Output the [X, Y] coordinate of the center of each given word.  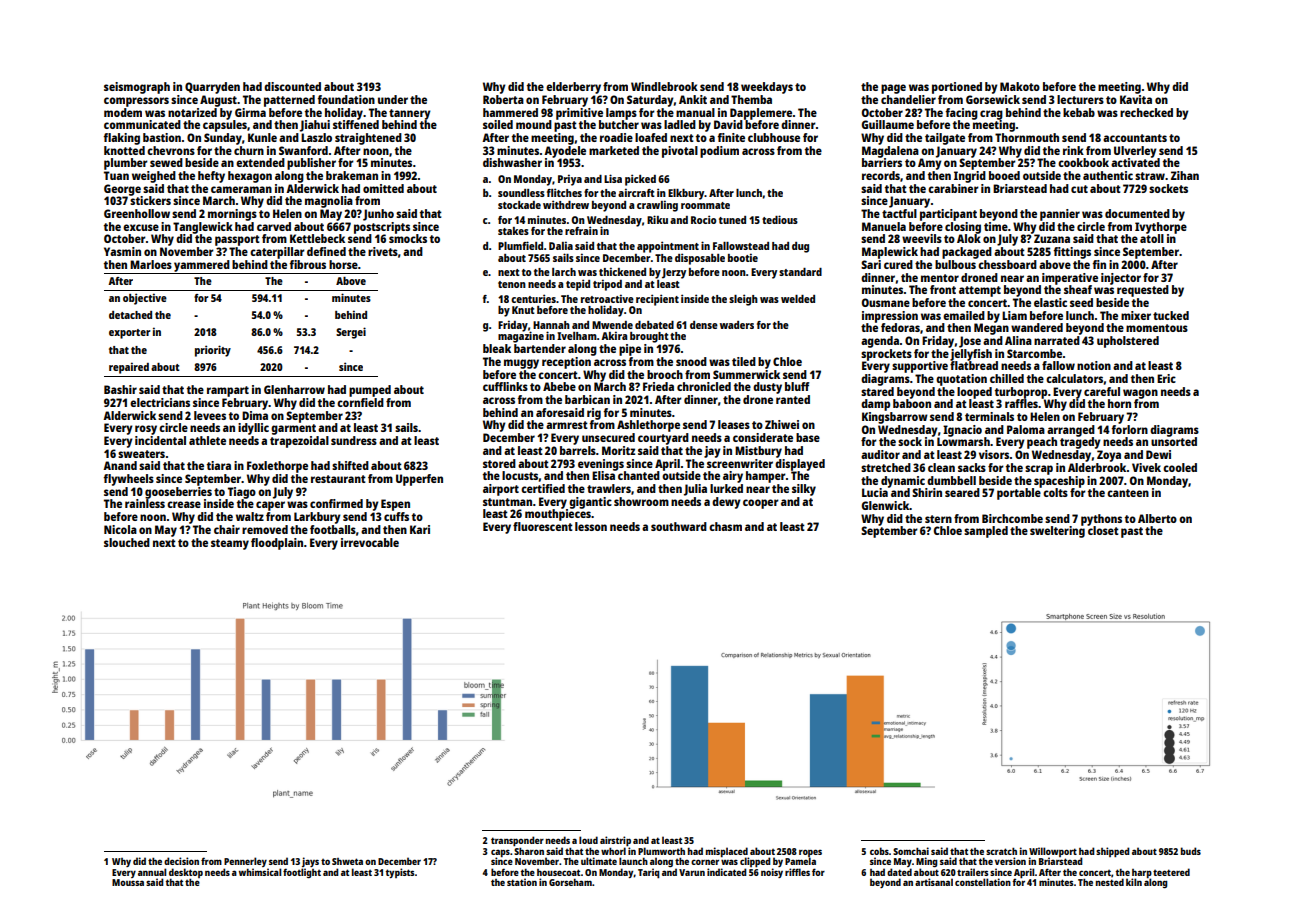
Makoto [1020, 86]
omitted [383, 188]
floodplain [277, 544]
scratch [1001, 851]
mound [534, 124]
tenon [512, 284]
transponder [517, 841]
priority [213, 351]
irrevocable [370, 542]
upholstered [1128, 342]
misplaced [727, 852]
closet [1103, 530]
